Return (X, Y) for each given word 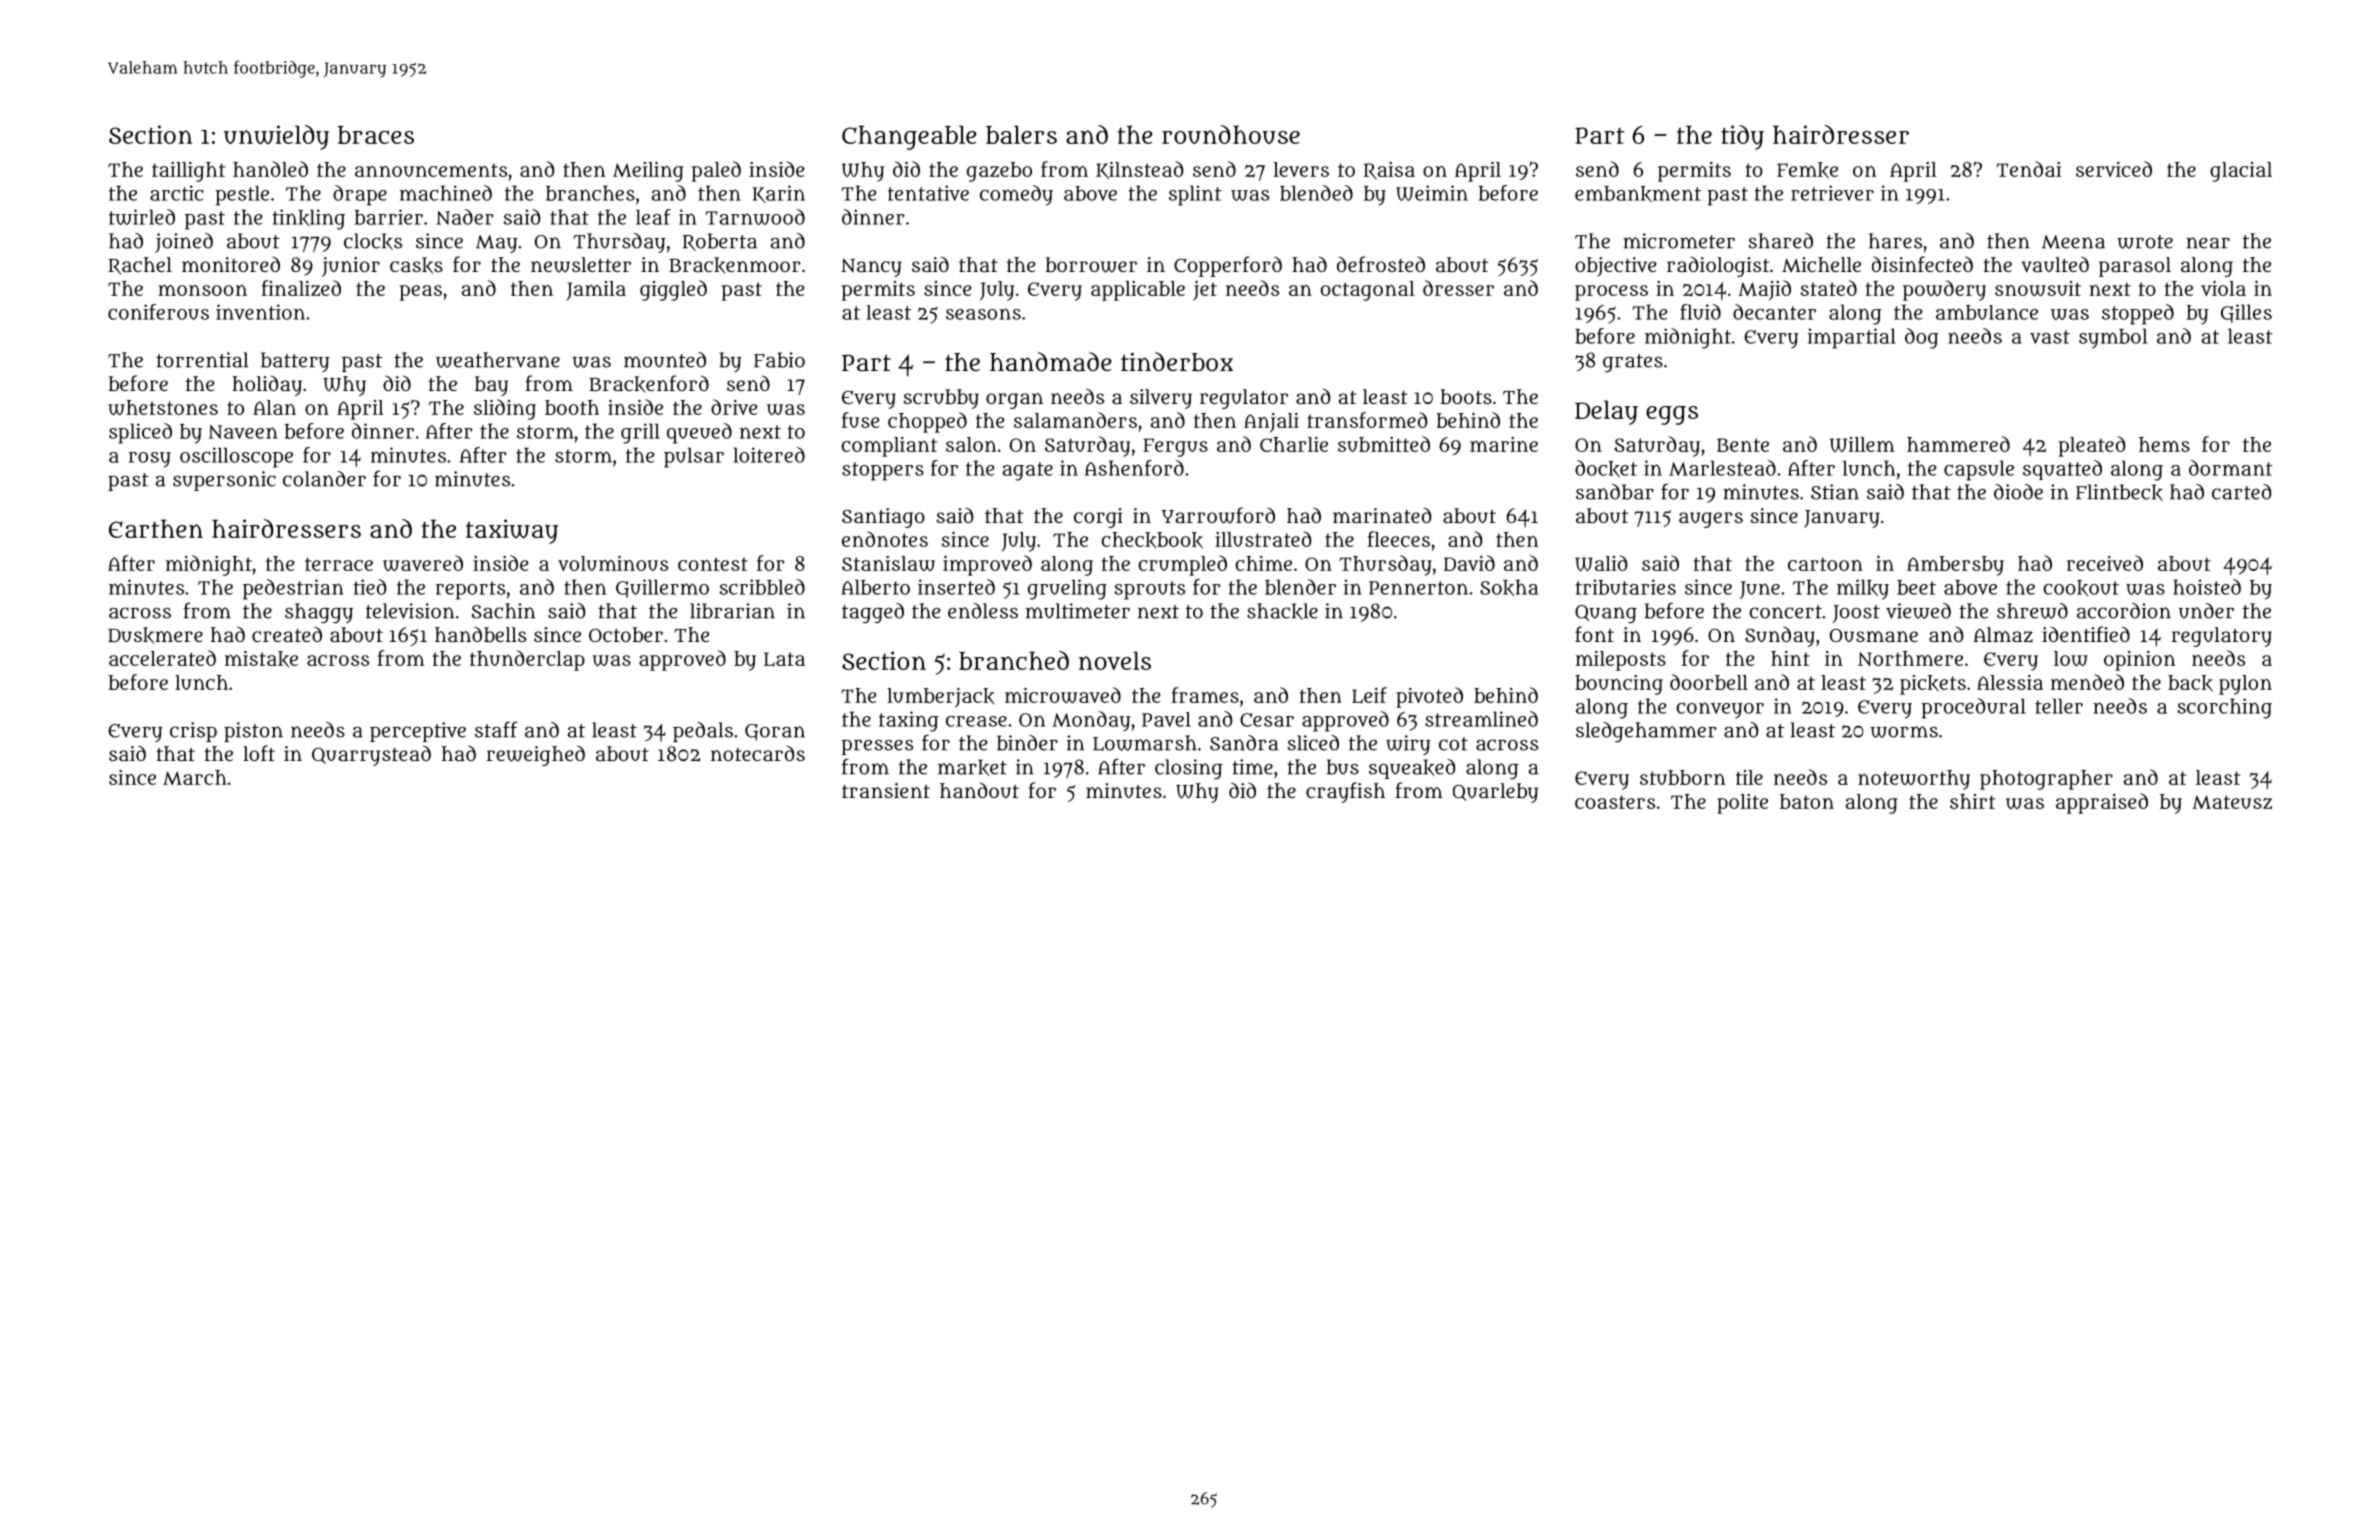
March (195, 777)
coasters (1615, 802)
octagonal (1368, 291)
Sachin (503, 611)
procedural (1973, 708)
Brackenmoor (735, 265)
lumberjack (941, 698)
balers (1021, 134)
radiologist (1718, 267)
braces (376, 135)
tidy (1742, 137)
